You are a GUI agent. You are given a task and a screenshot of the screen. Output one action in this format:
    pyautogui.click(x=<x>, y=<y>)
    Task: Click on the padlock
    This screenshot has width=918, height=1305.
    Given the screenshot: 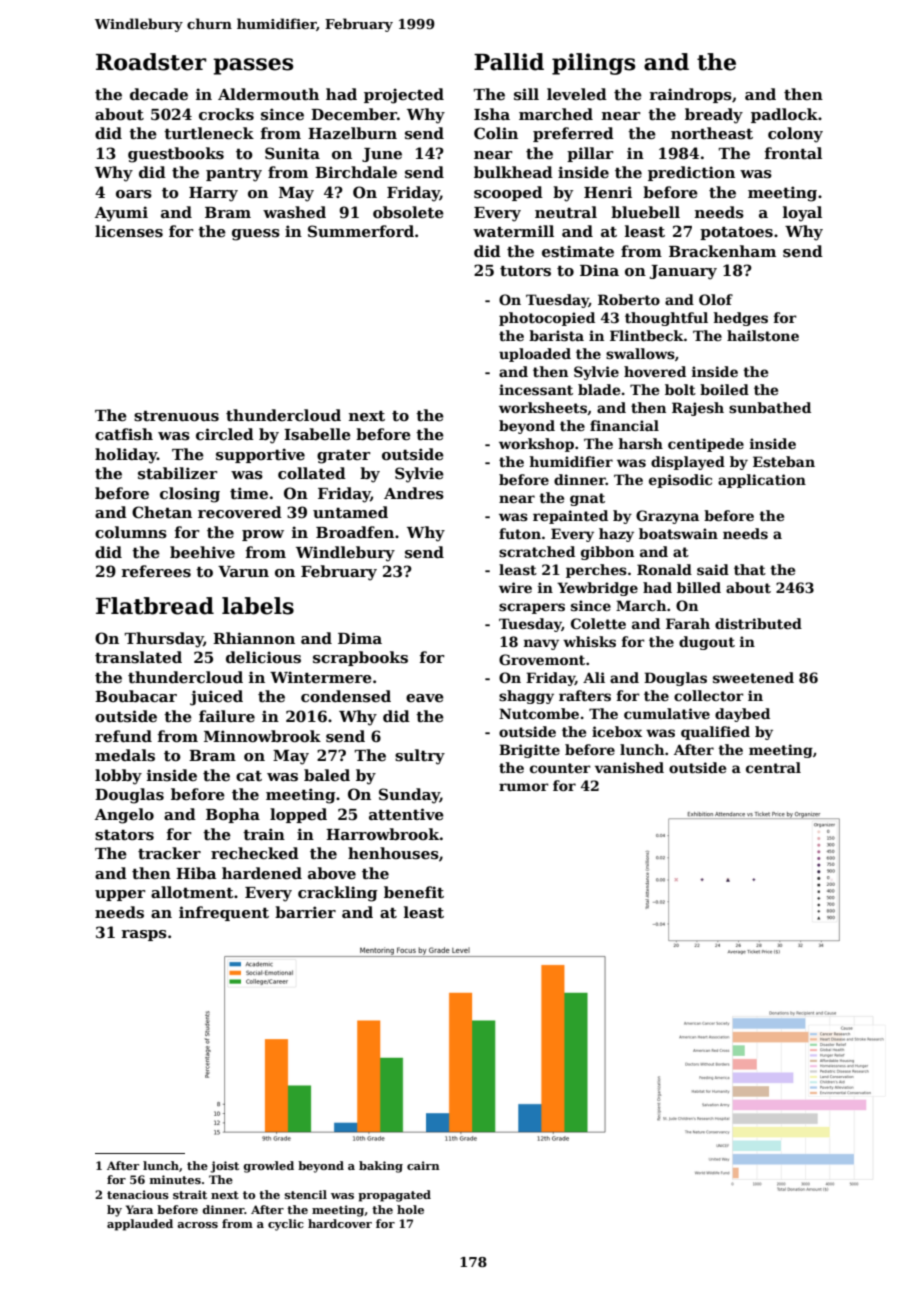 What is the action you would take?
    pyautogui.click(x=784, y=115)
